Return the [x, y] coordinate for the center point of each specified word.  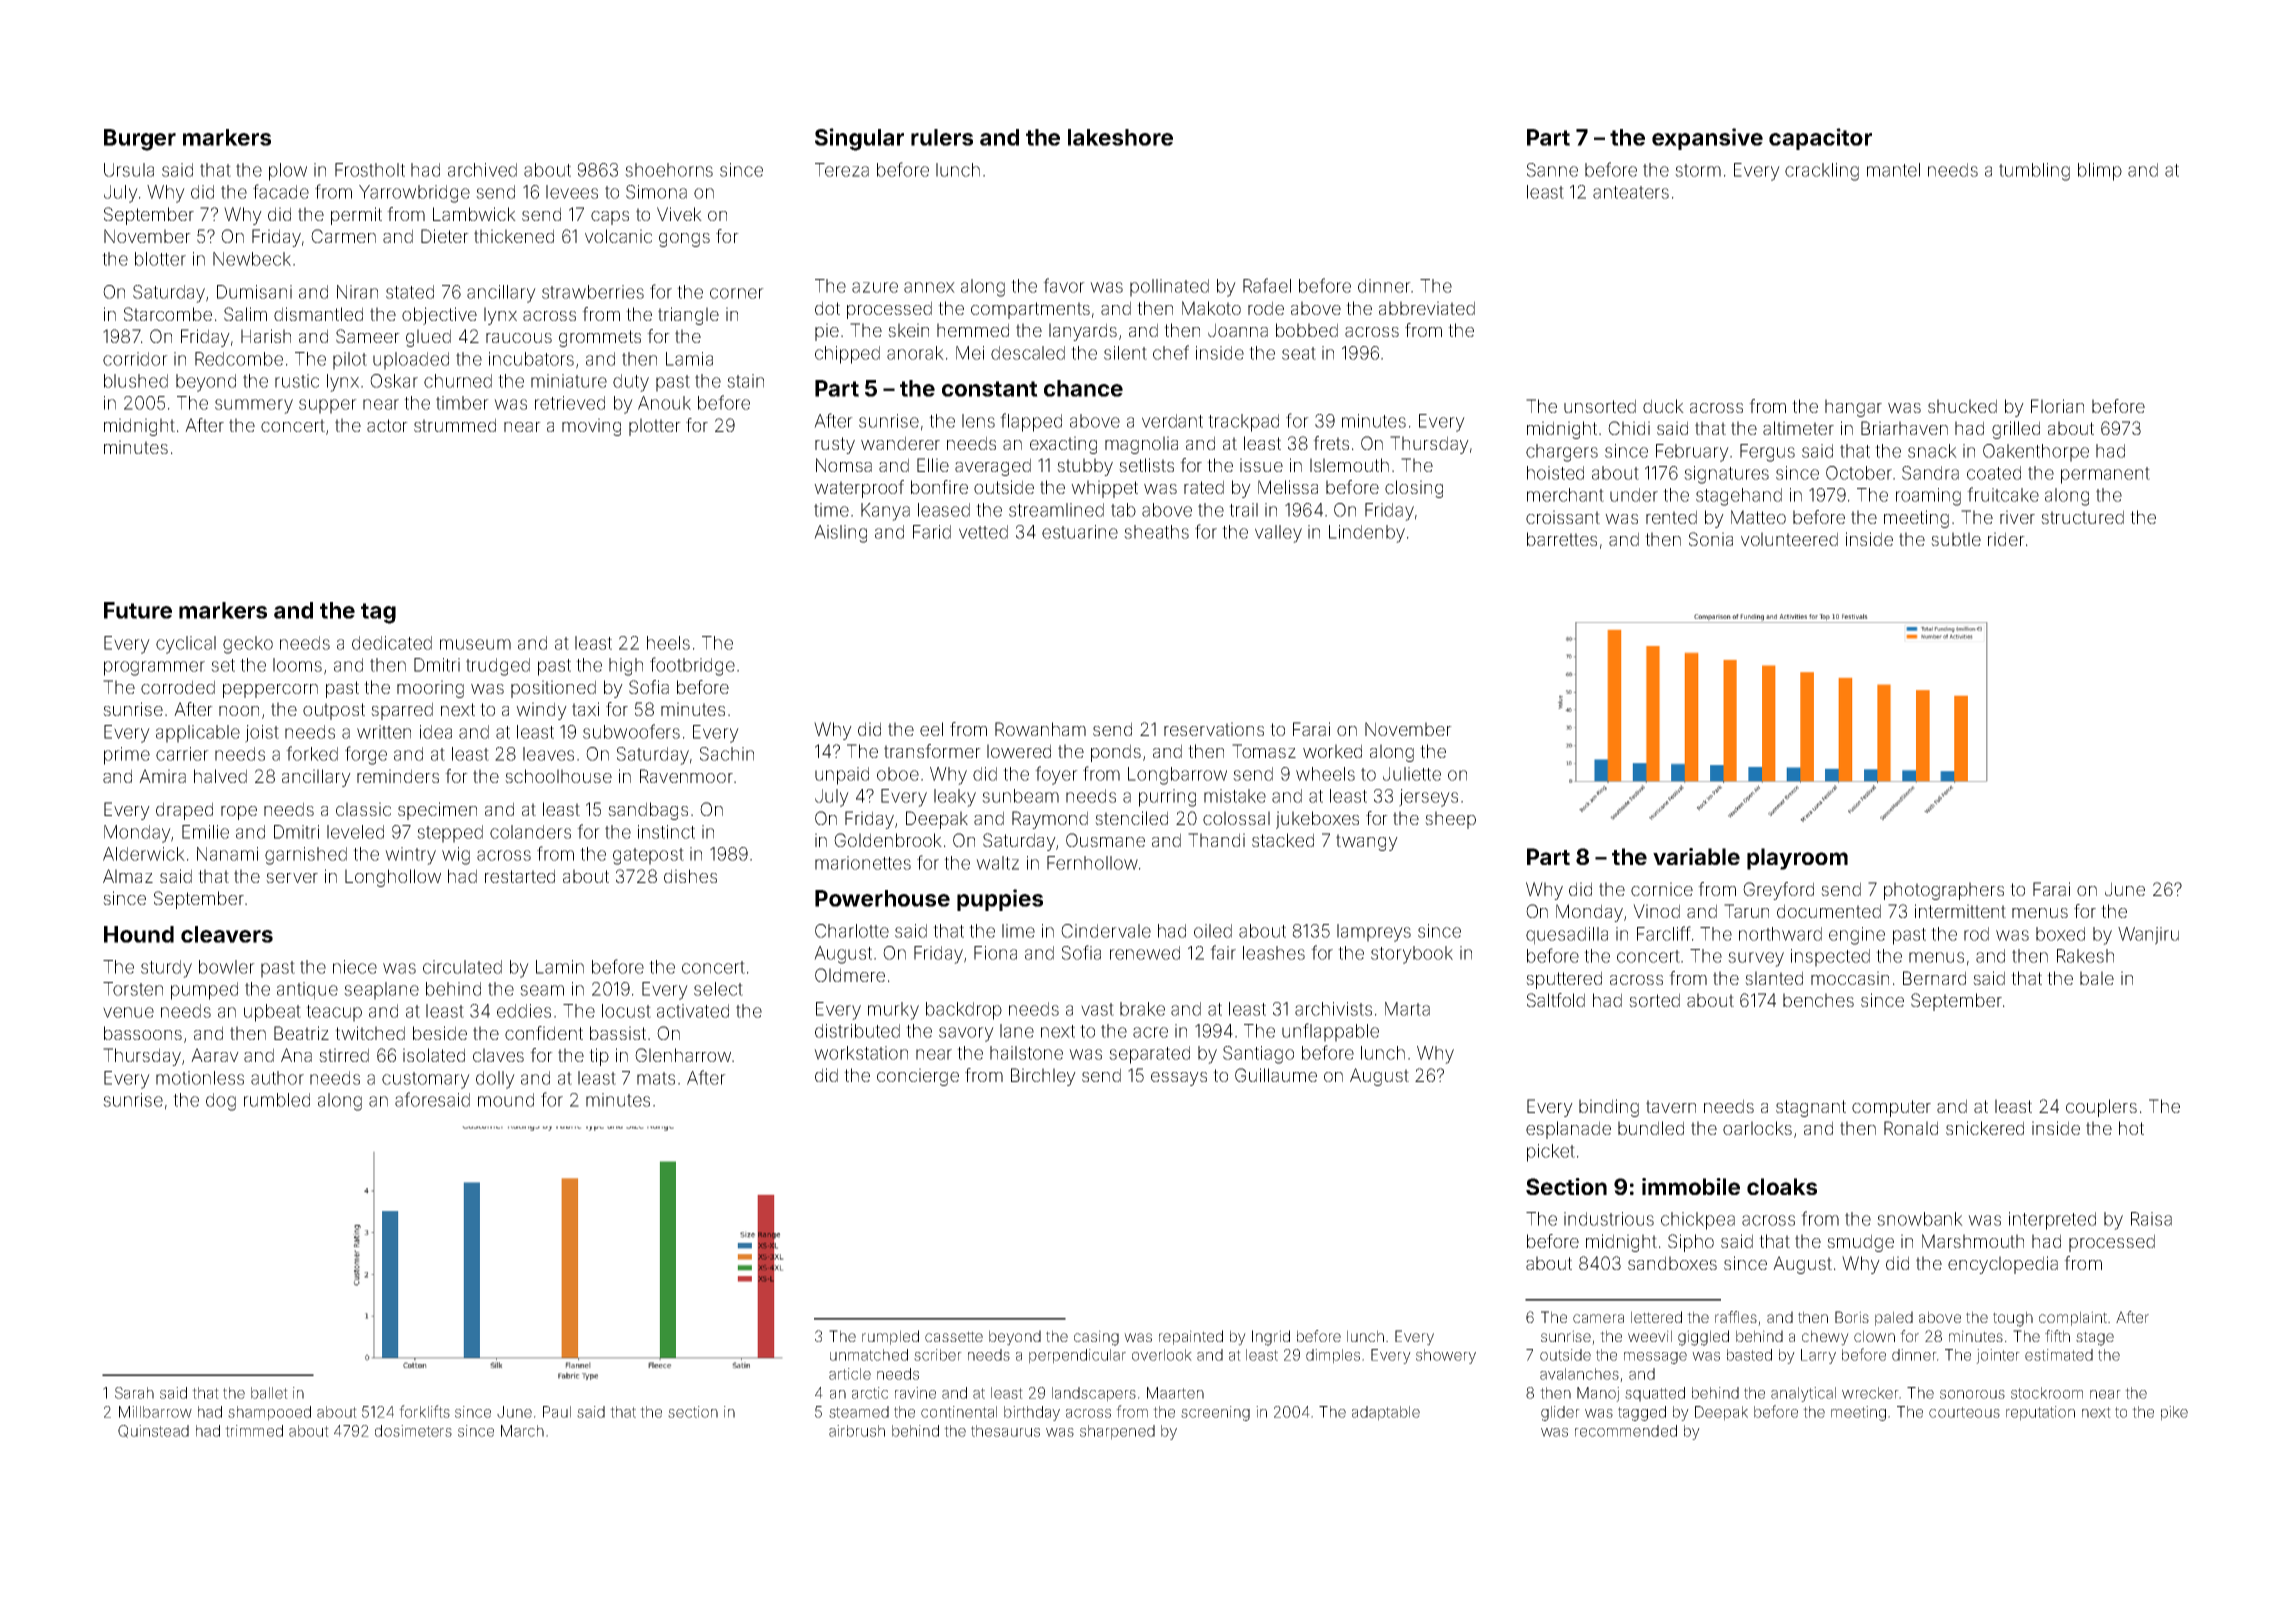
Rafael [1267, 285]
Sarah [134, 1393]
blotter [160, 259]
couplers [2101, 1108]
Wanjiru [2148, 936]
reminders [398, 776]
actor [387, 425]
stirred [344, 1055]
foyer [1056, 775]
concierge [918, 1077]
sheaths [1156, 532]
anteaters [1631, 192]
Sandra [1930, 473]
